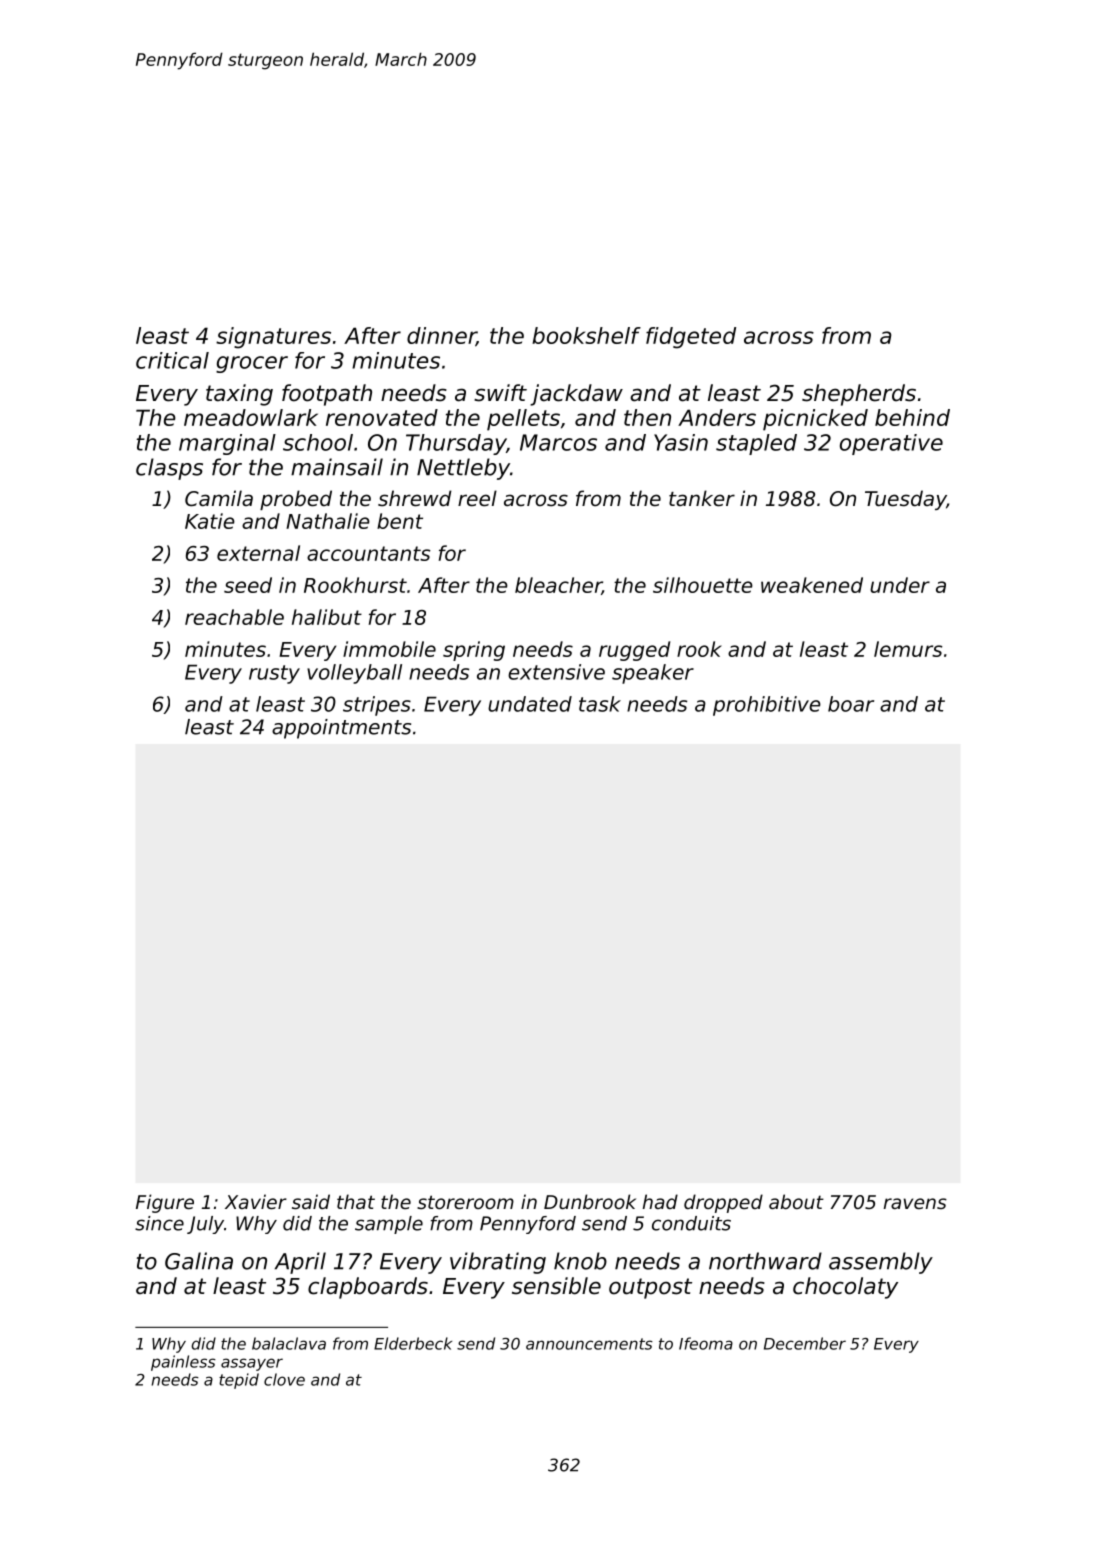 Image resolution: width=1096 pixels, height=1557 pixels. I want to click on Elderbeck, so click(413, 1343).
